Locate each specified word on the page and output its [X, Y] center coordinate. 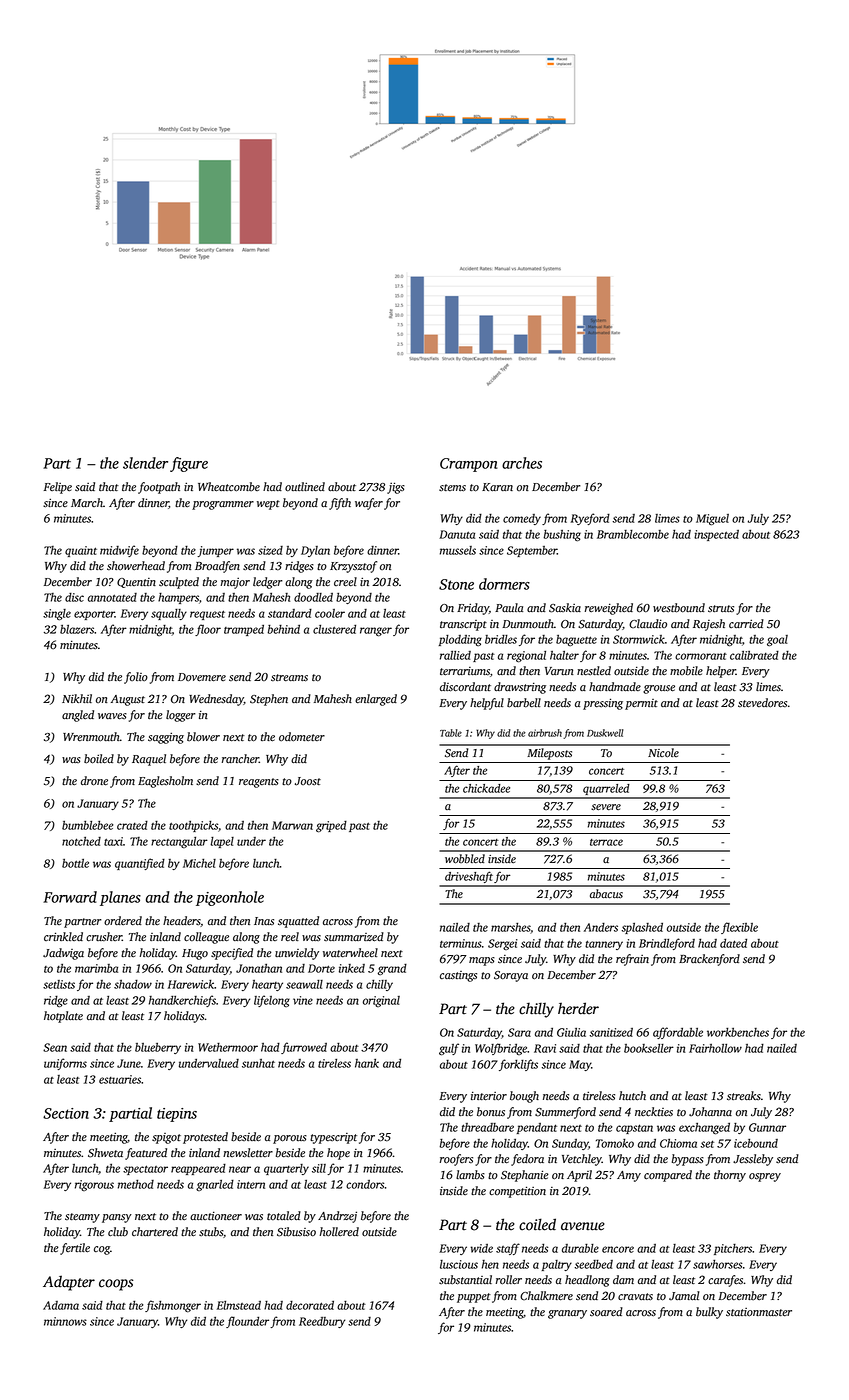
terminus [461, 943]
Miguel [712, 520]
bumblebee [87, 825]
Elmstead [239, 1305]
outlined [305, 487]
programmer [223, 505]
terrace [606, 842]
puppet [474, 1298]
